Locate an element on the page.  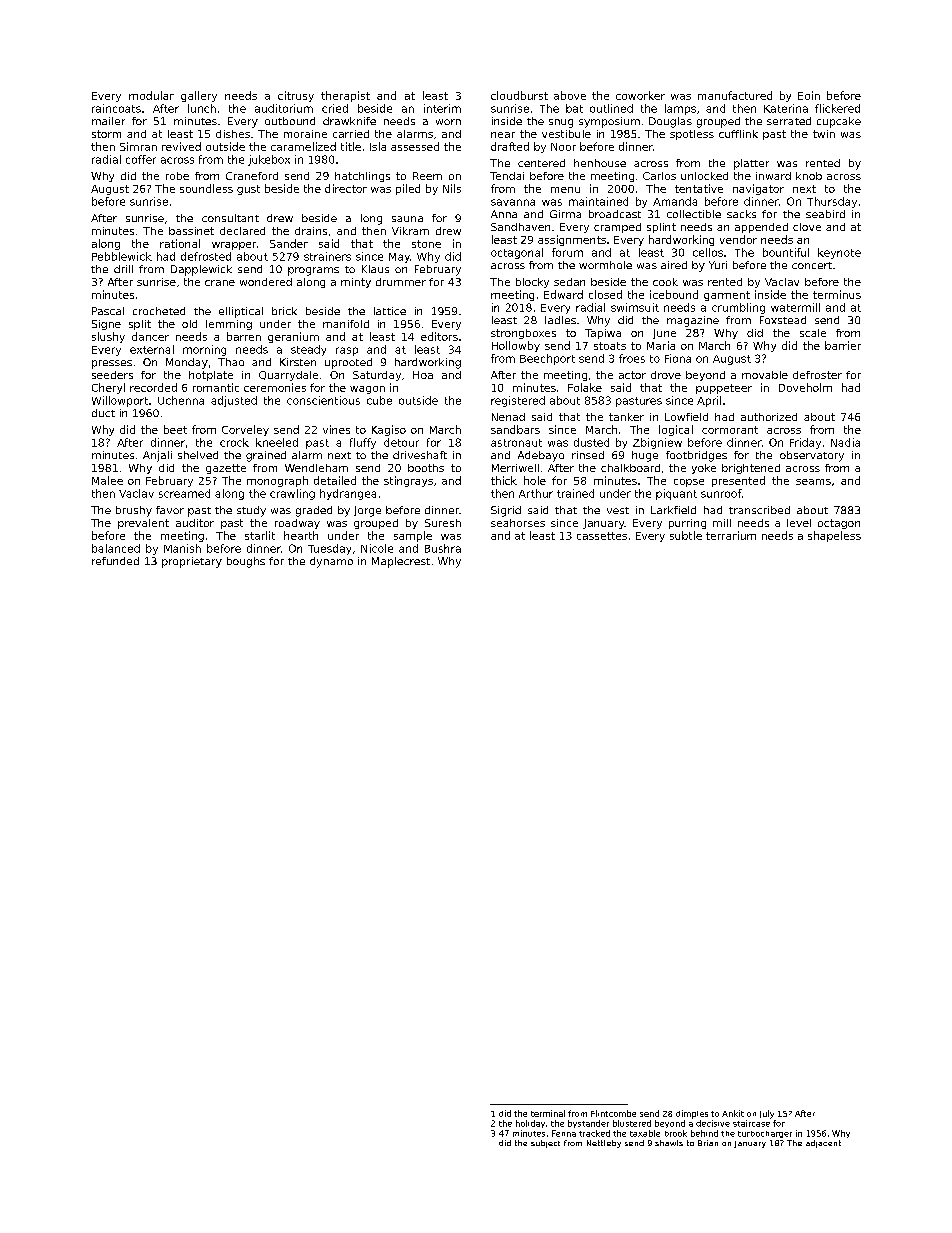
therapist is located at coordinates (345, 96).
